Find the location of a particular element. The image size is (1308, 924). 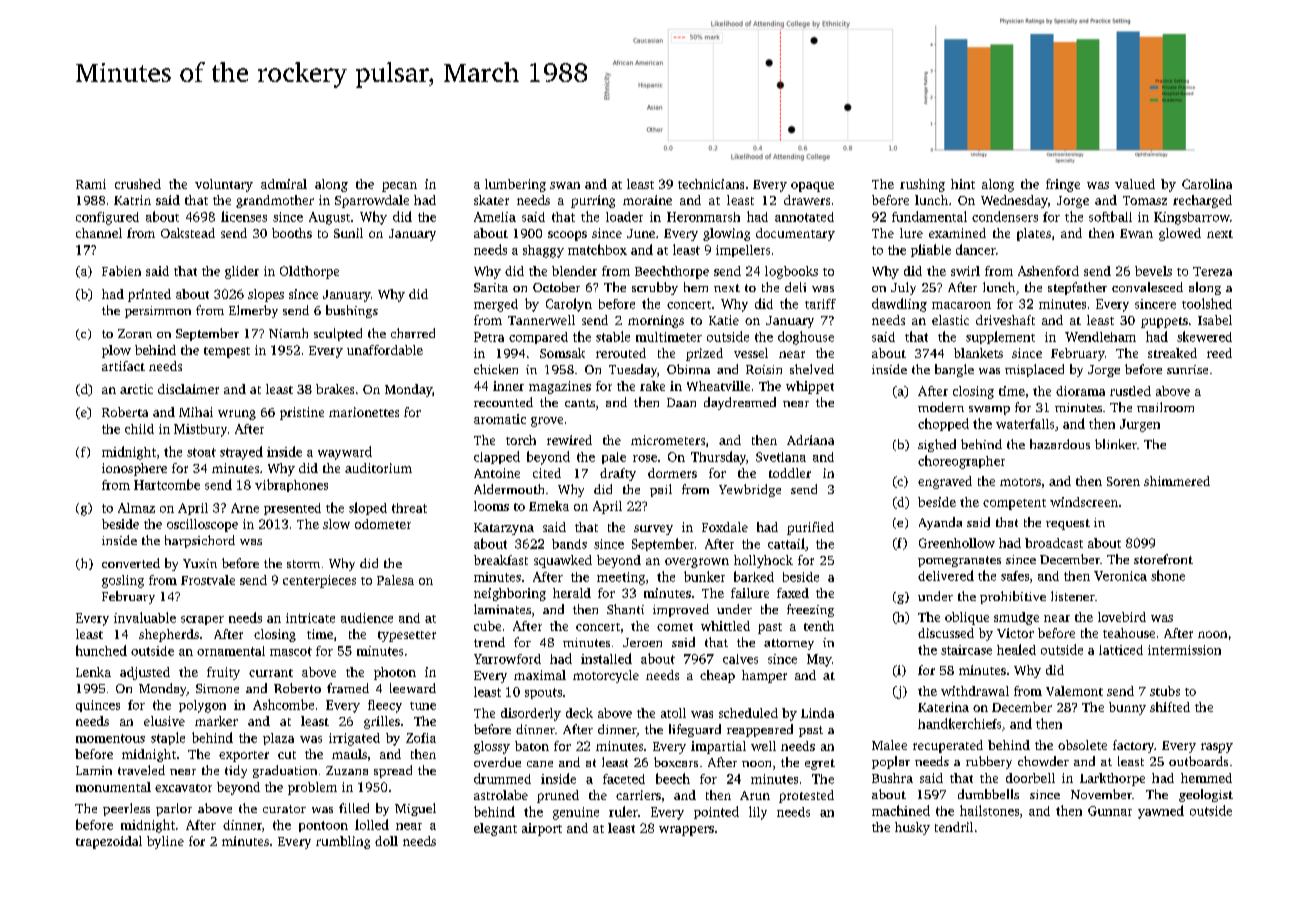

Arne is located at coordinates (245, 508).
